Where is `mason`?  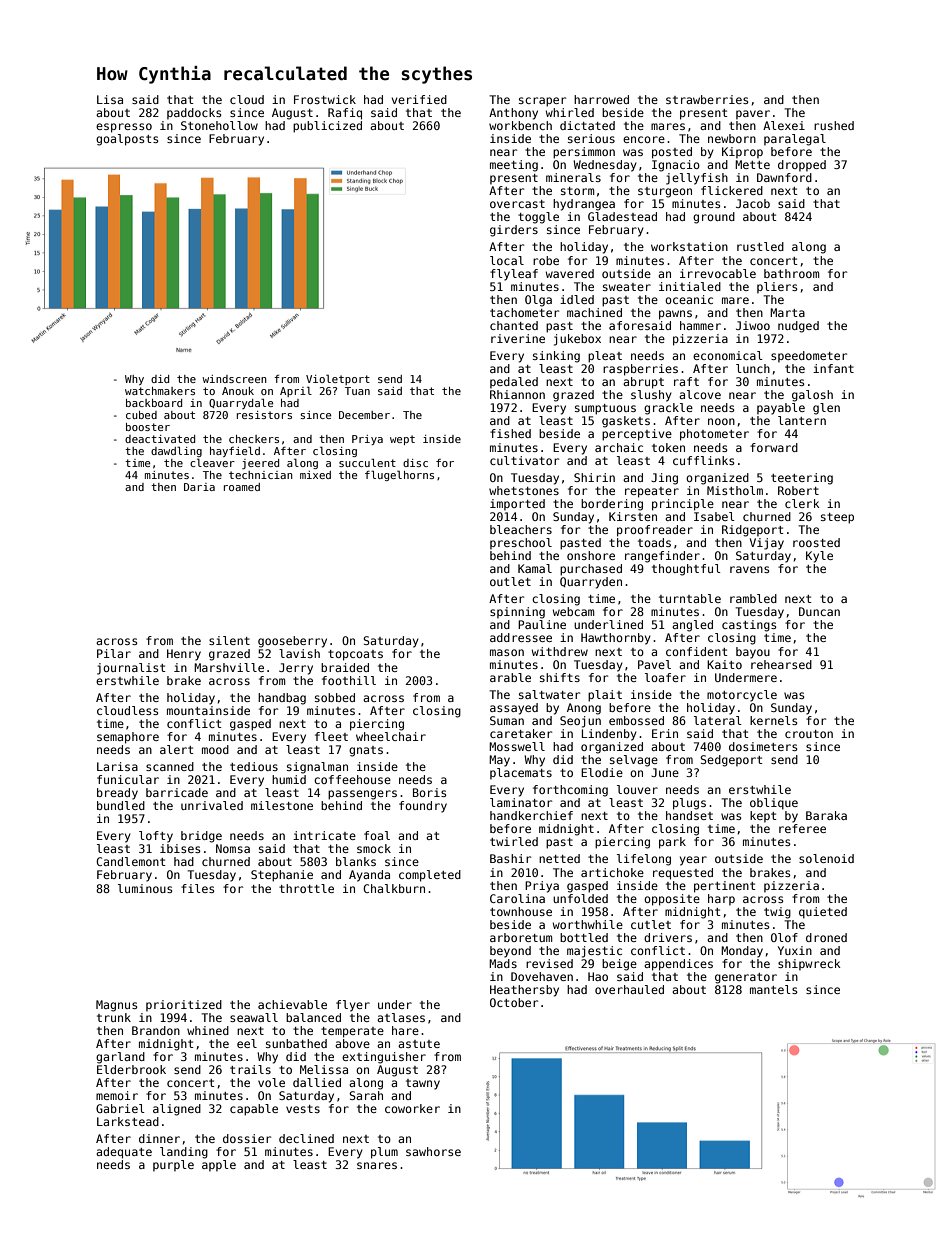 mason is located at coordinates (507, 652).
